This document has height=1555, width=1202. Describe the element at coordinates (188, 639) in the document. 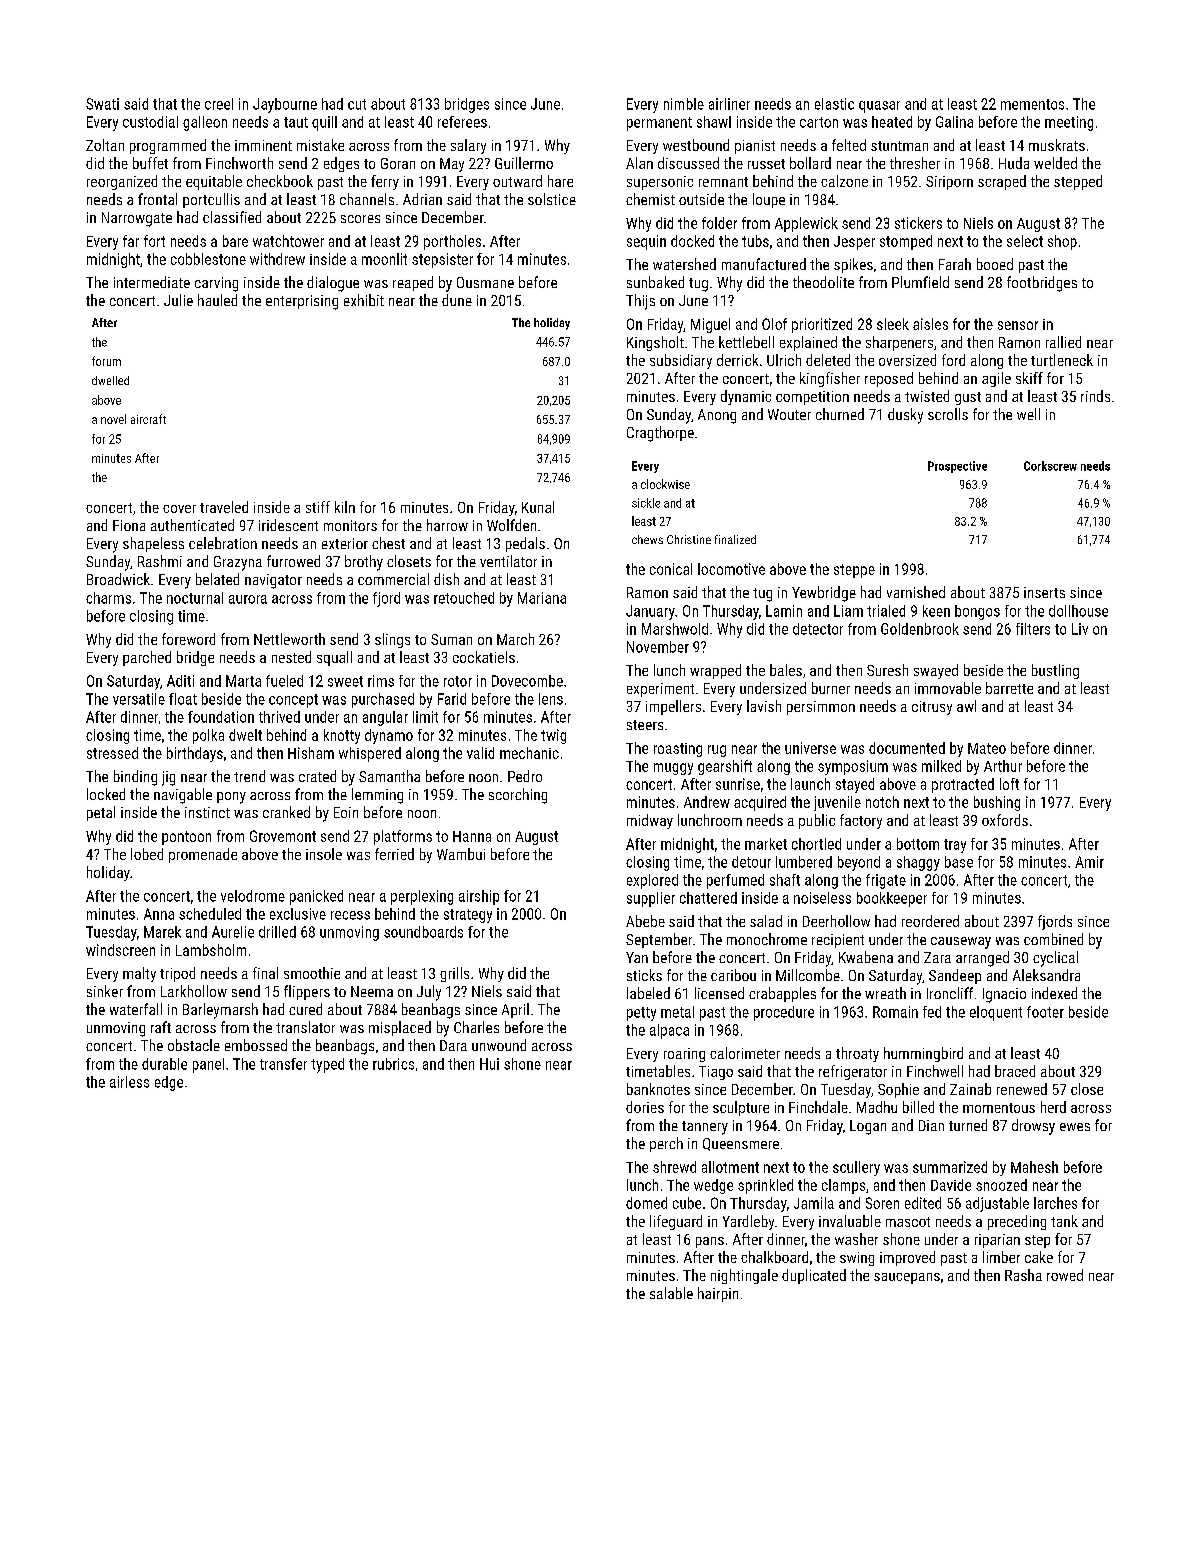

I see `foreword` at that location.
